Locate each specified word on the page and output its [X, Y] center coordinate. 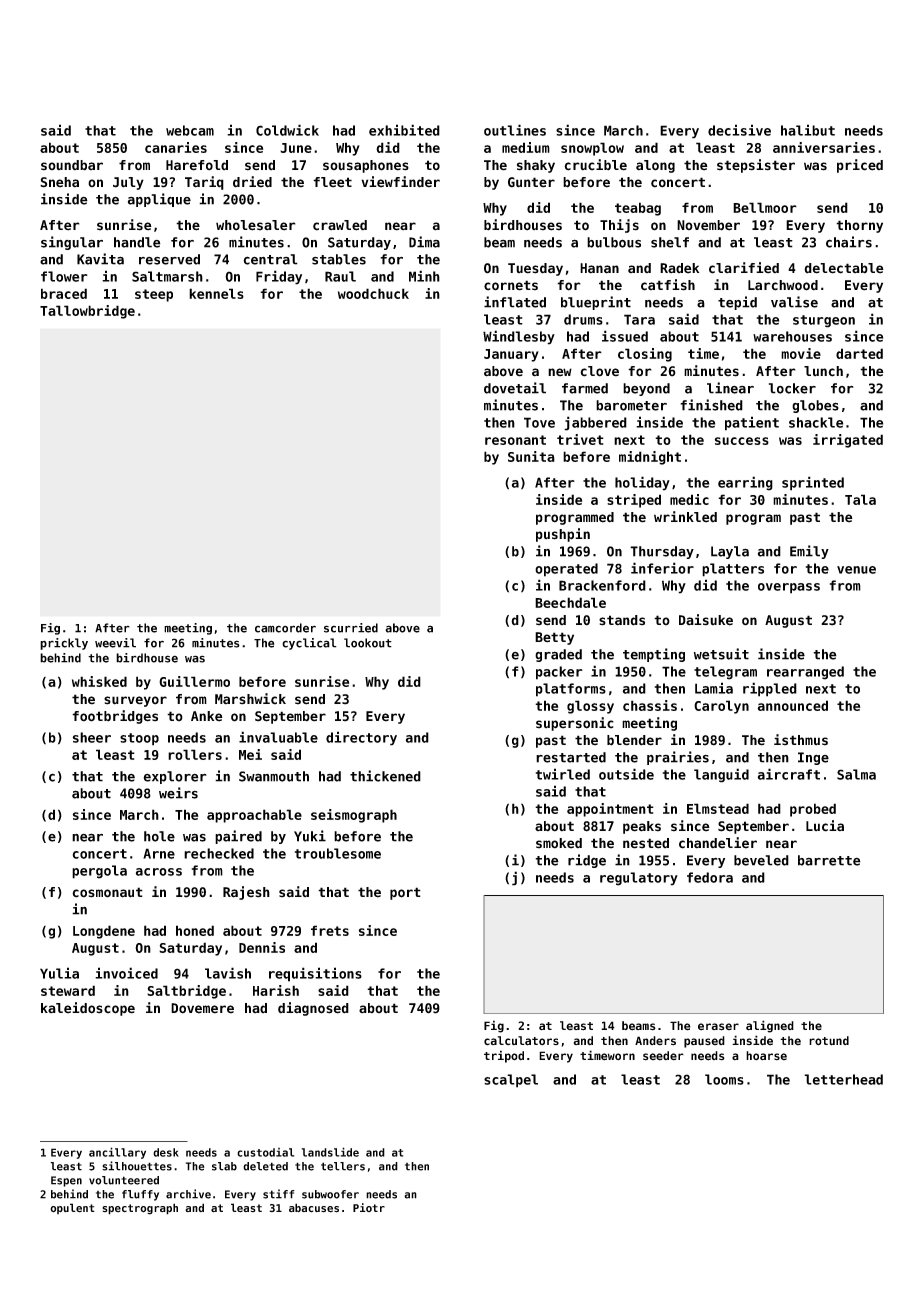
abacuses [314, 1208]
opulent [72, 1208]
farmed [585, 388]
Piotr [369, 1207]
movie [801, 353]
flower [64, 276]
